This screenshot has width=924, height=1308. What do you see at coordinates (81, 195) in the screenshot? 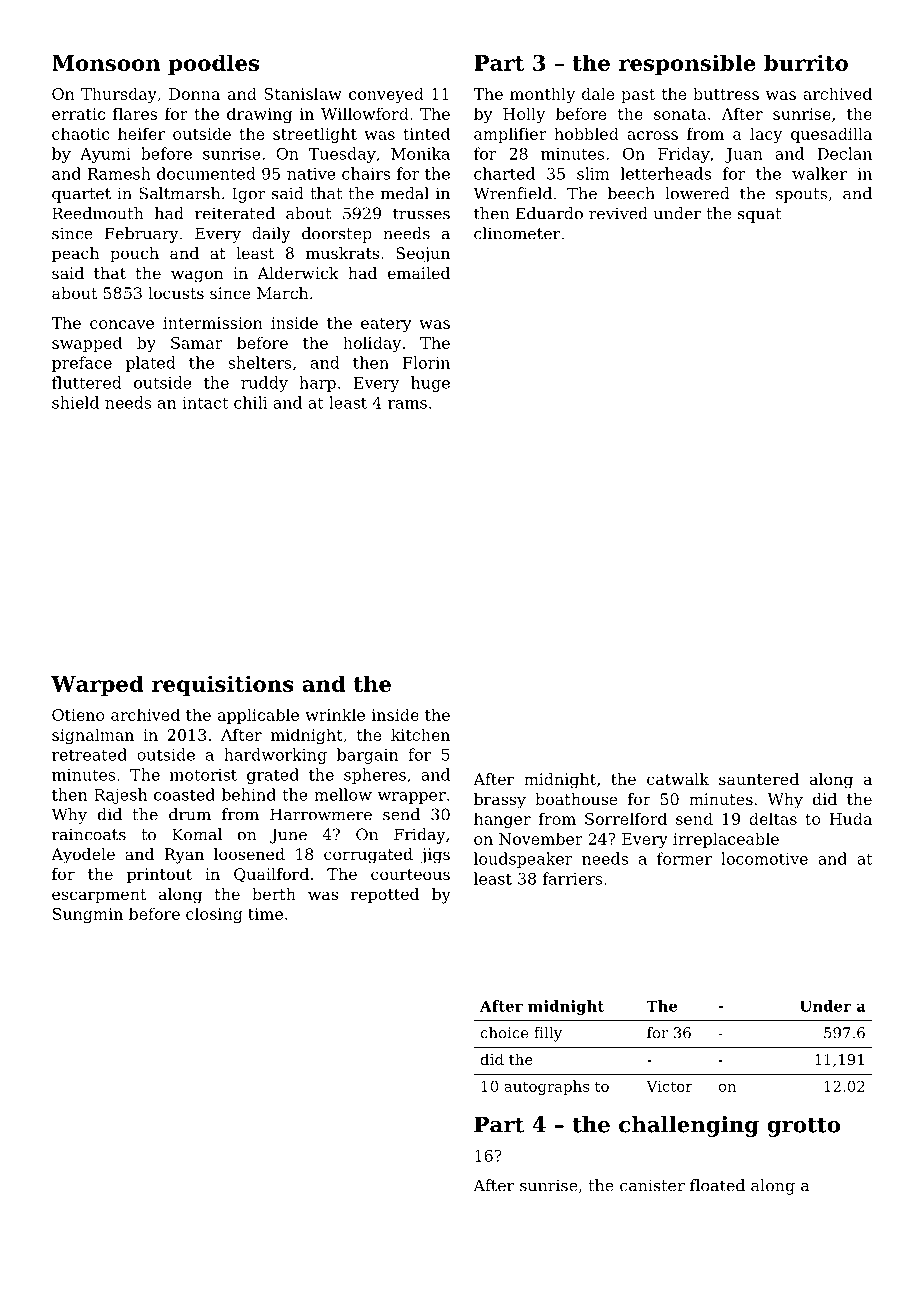
I see `quartet` at bounding box center [81, 195].
